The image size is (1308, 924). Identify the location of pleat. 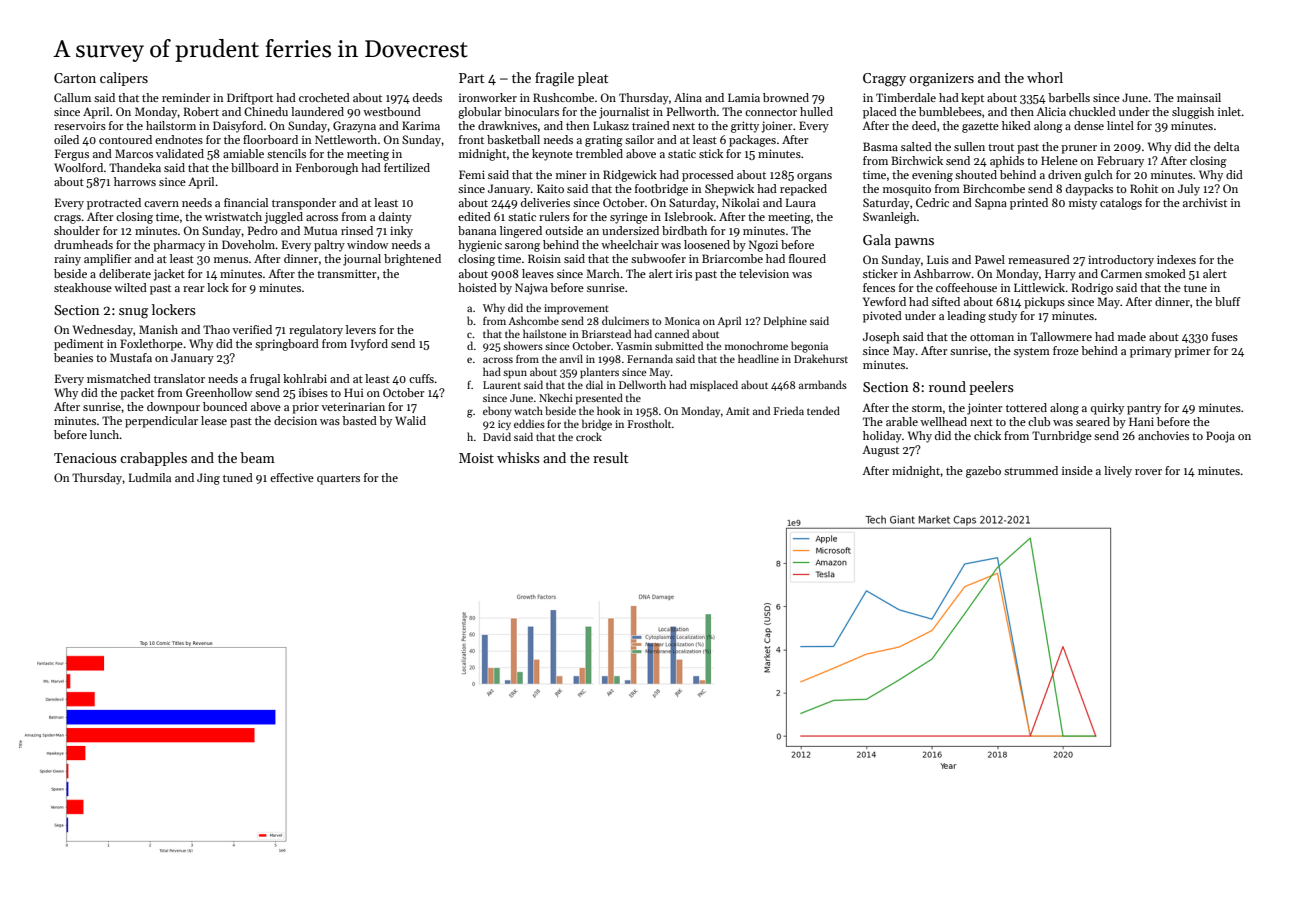
(593, 79).
